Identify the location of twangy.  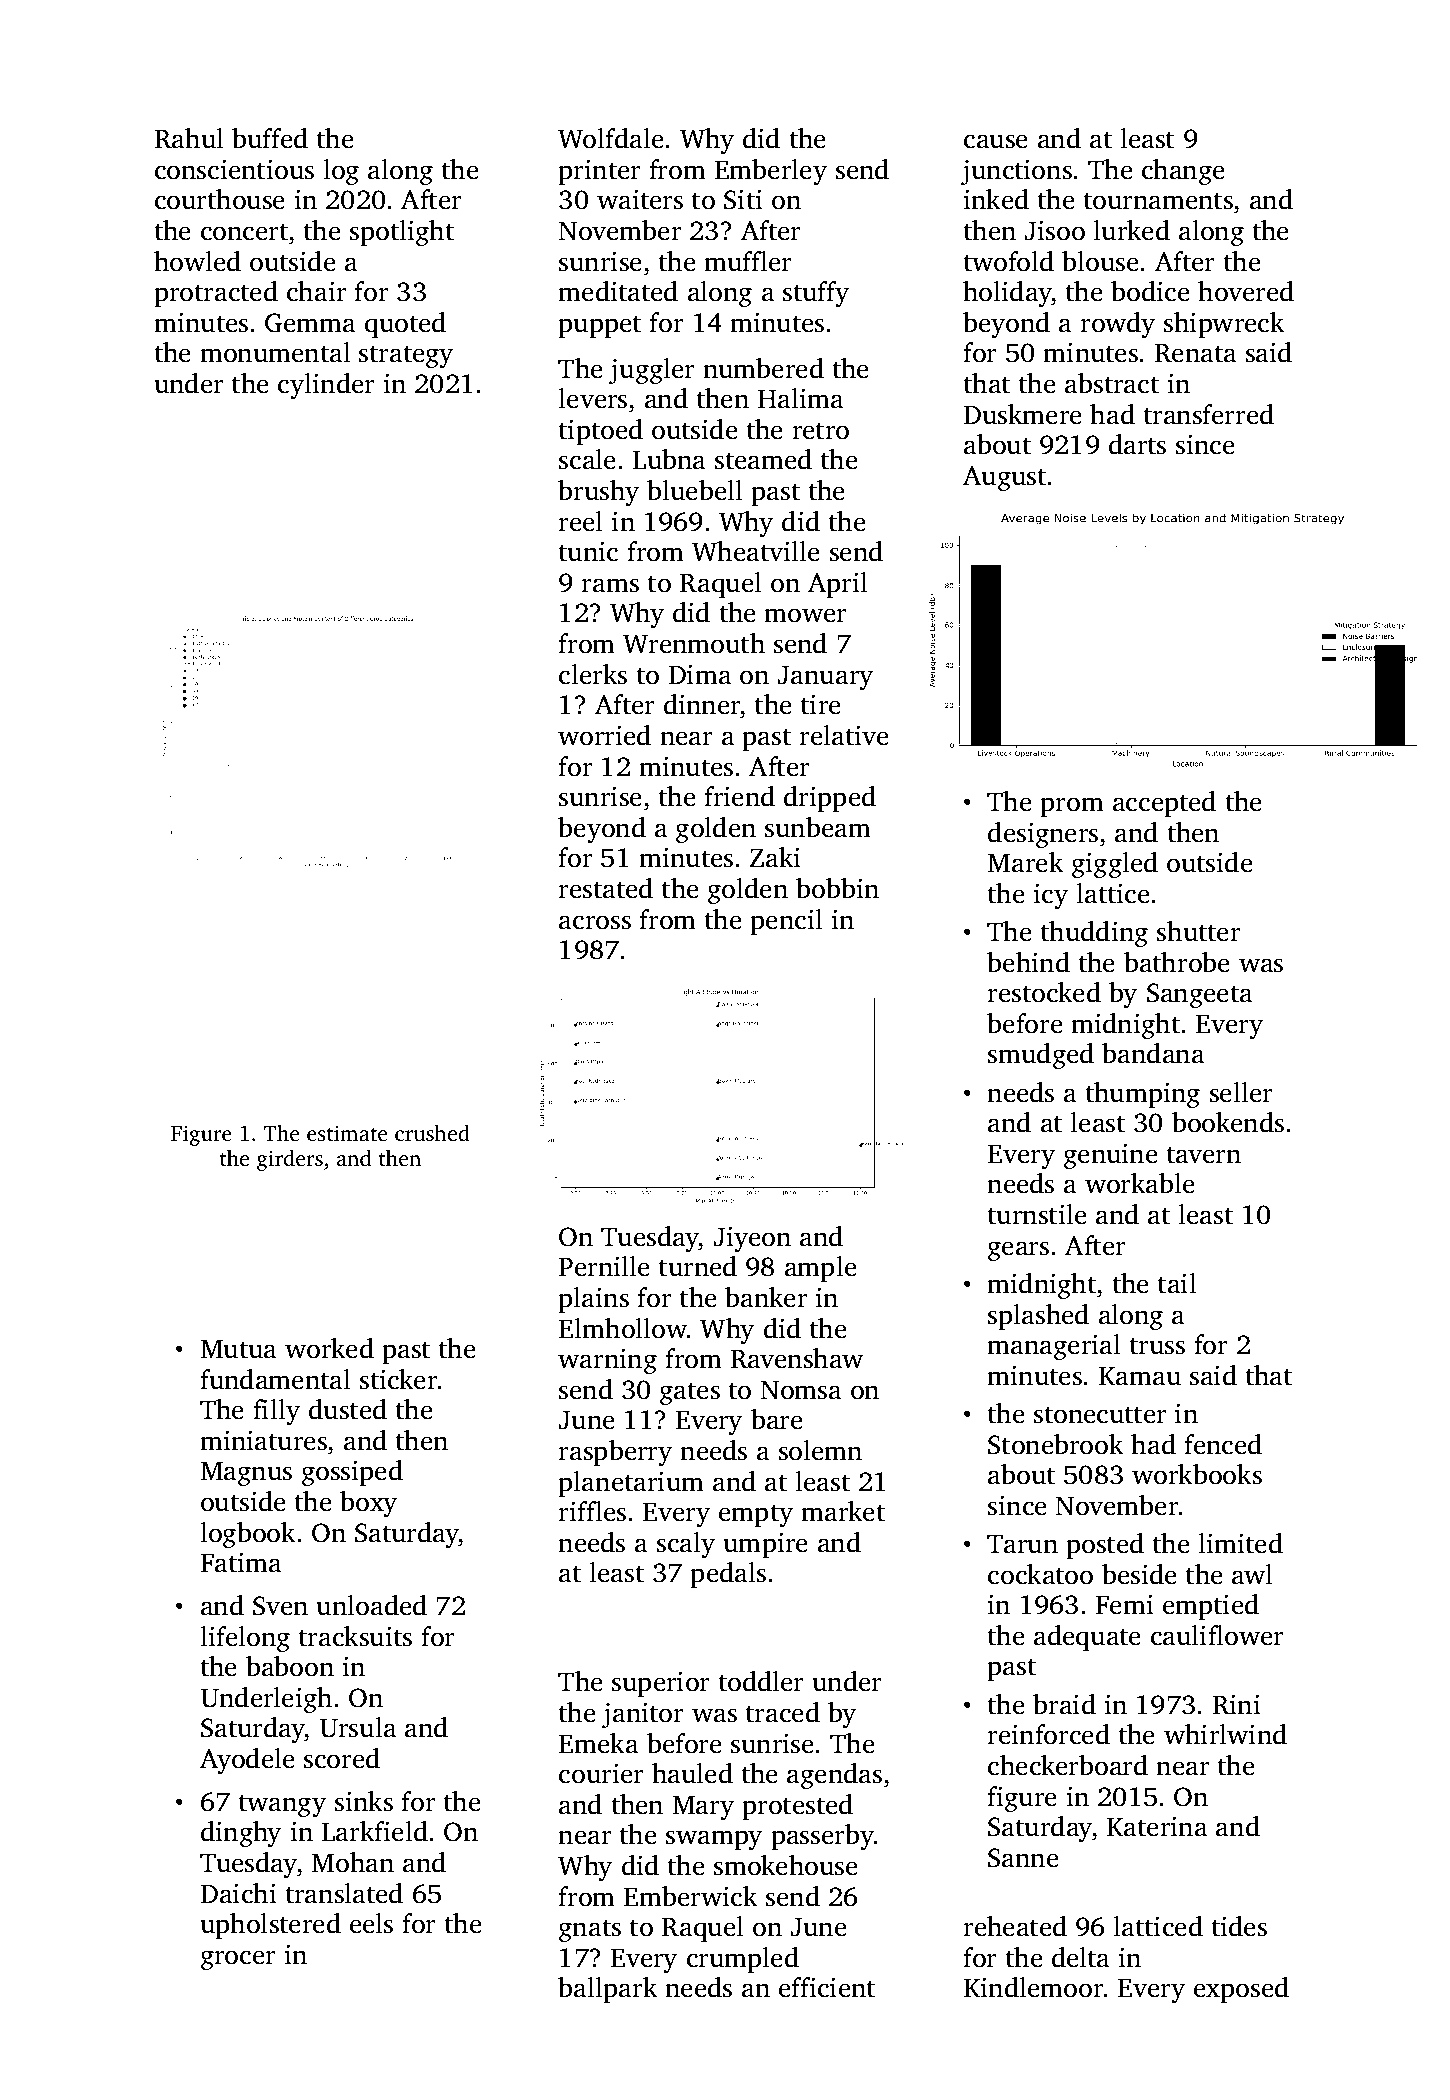
(282, 1805).
